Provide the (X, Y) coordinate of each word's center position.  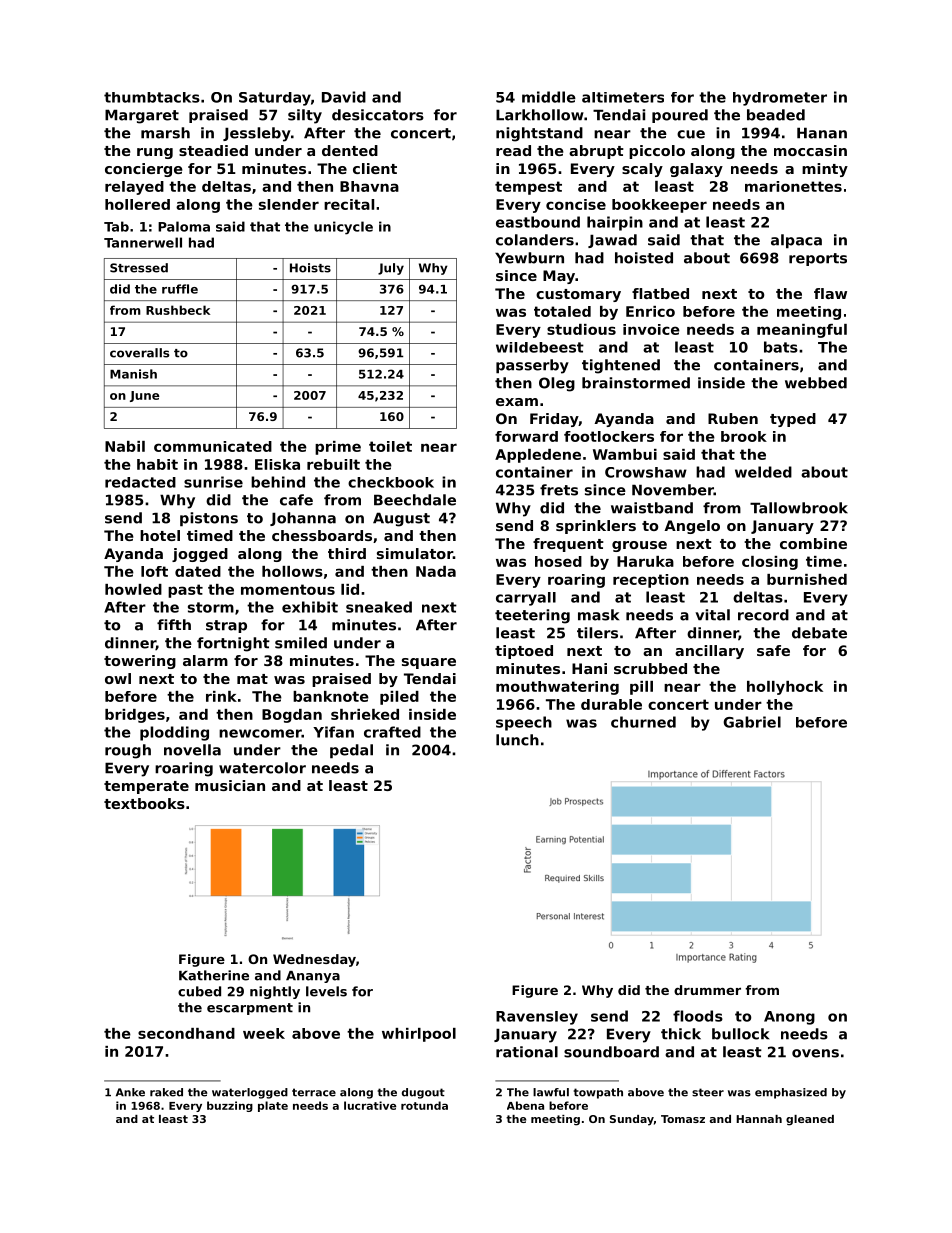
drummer (707, 990)
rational (527, 1052)
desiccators (378, 115)
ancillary (709, 652)
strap (226, 626)
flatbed (660, 293)
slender (289, 204)
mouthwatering (557, 688)
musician (230, 785)
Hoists (310, 268)
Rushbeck (178, 310)
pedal (351, 751)
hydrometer (780, 99)
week (264, 1033)
